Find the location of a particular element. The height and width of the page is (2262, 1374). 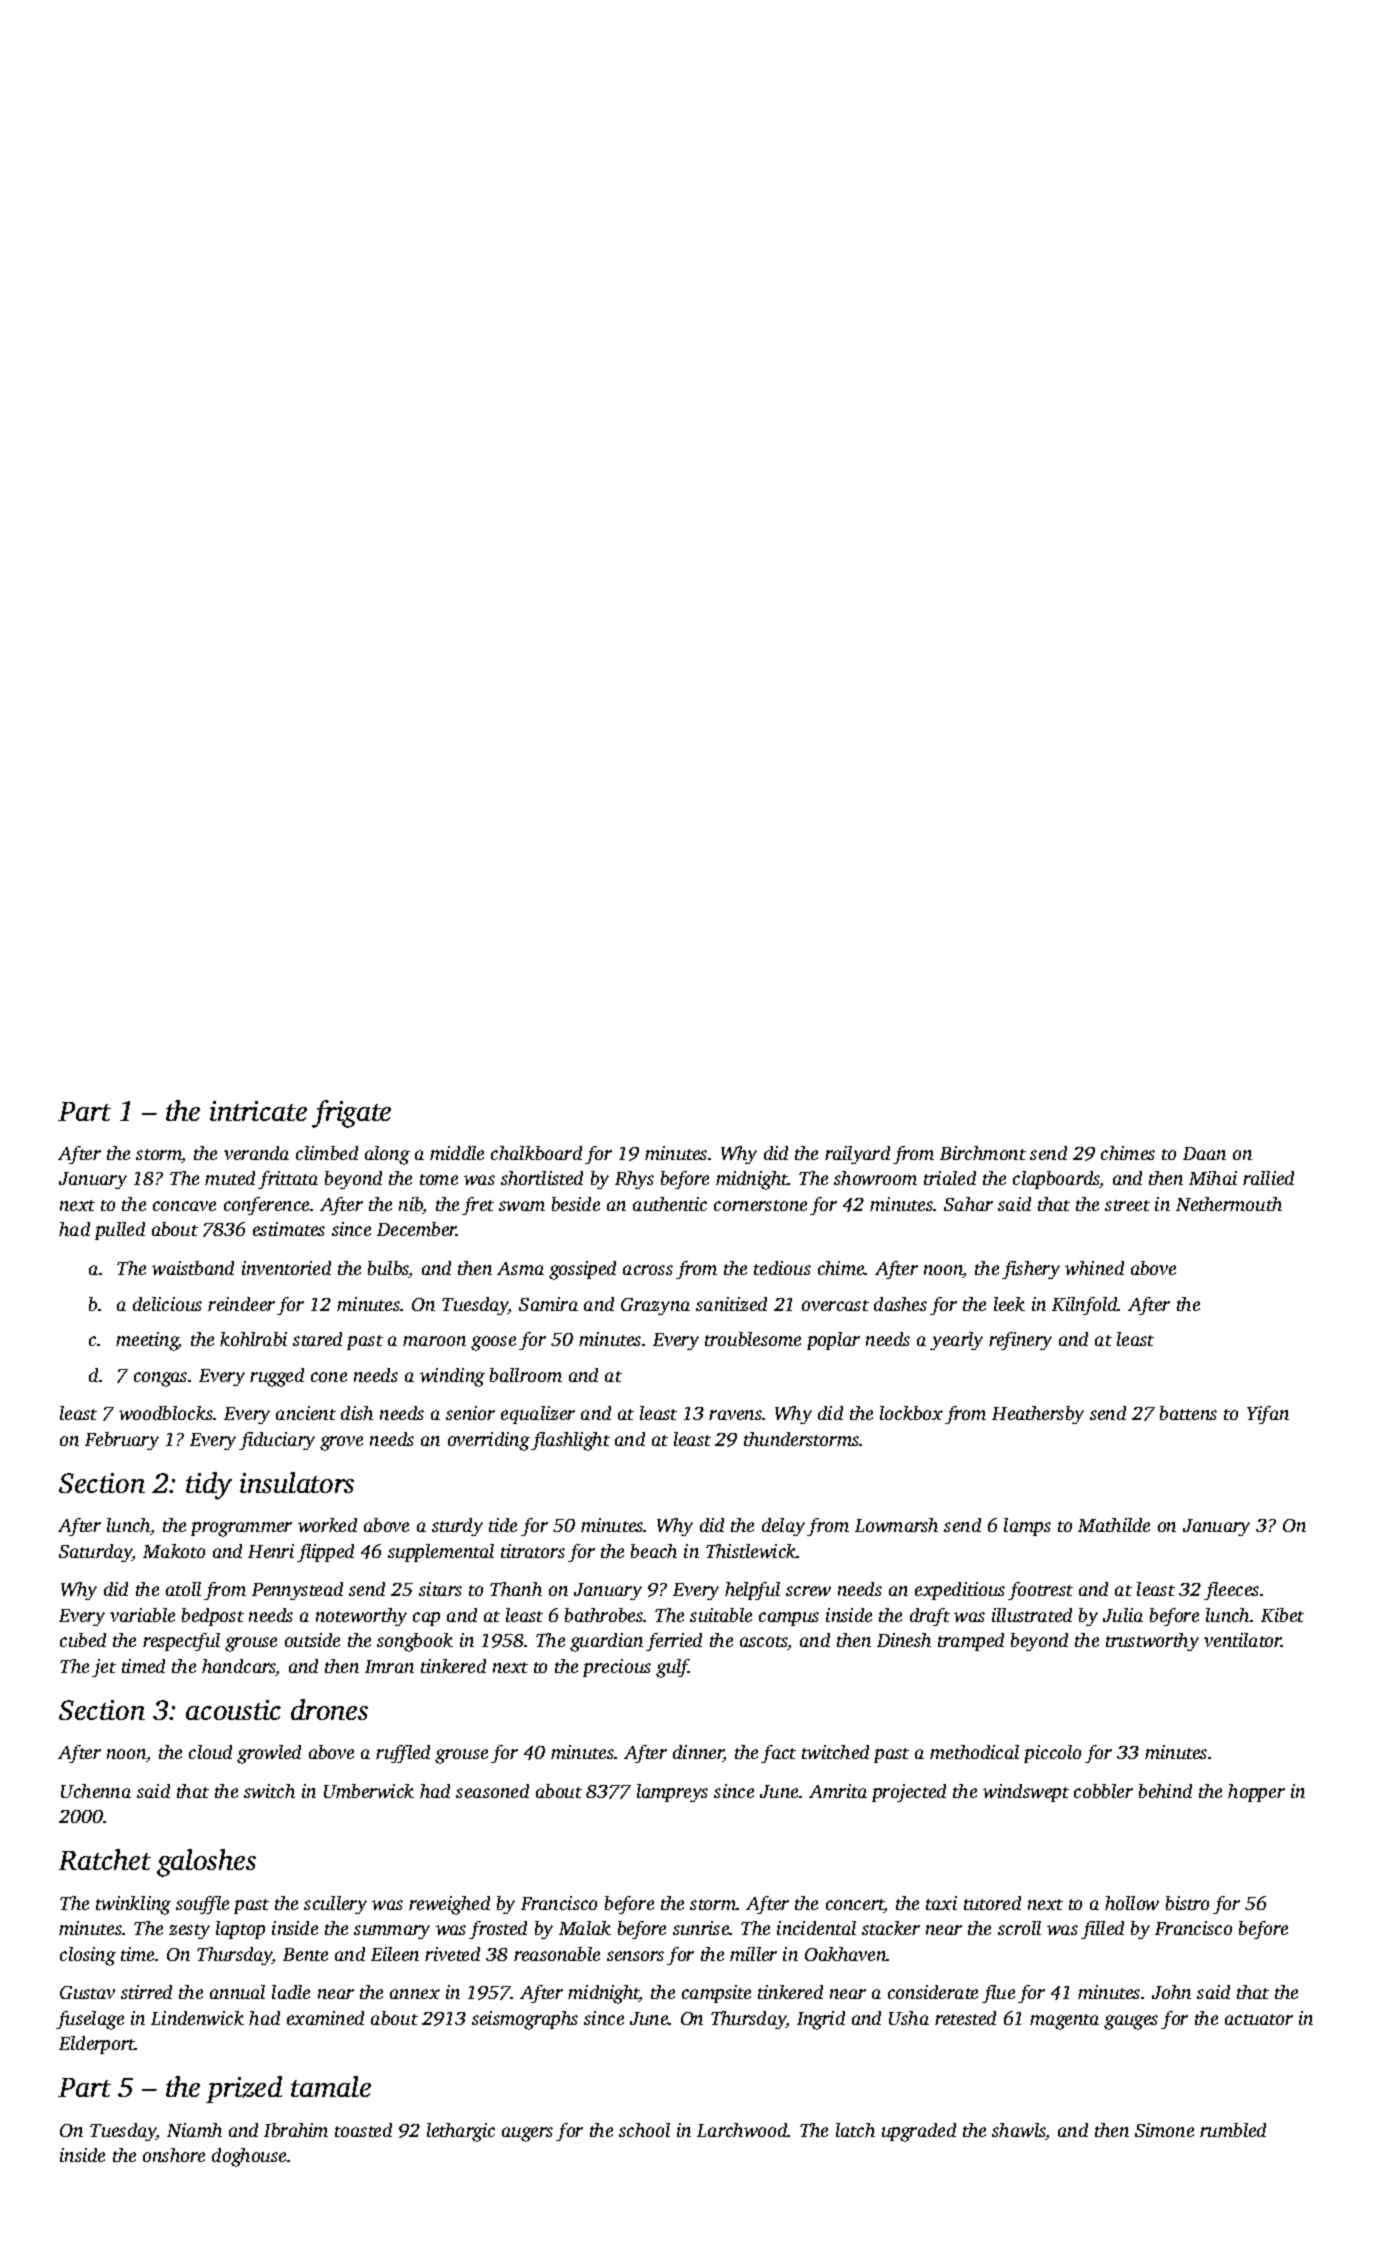

railyard is located at coordinates (857, 1155).
